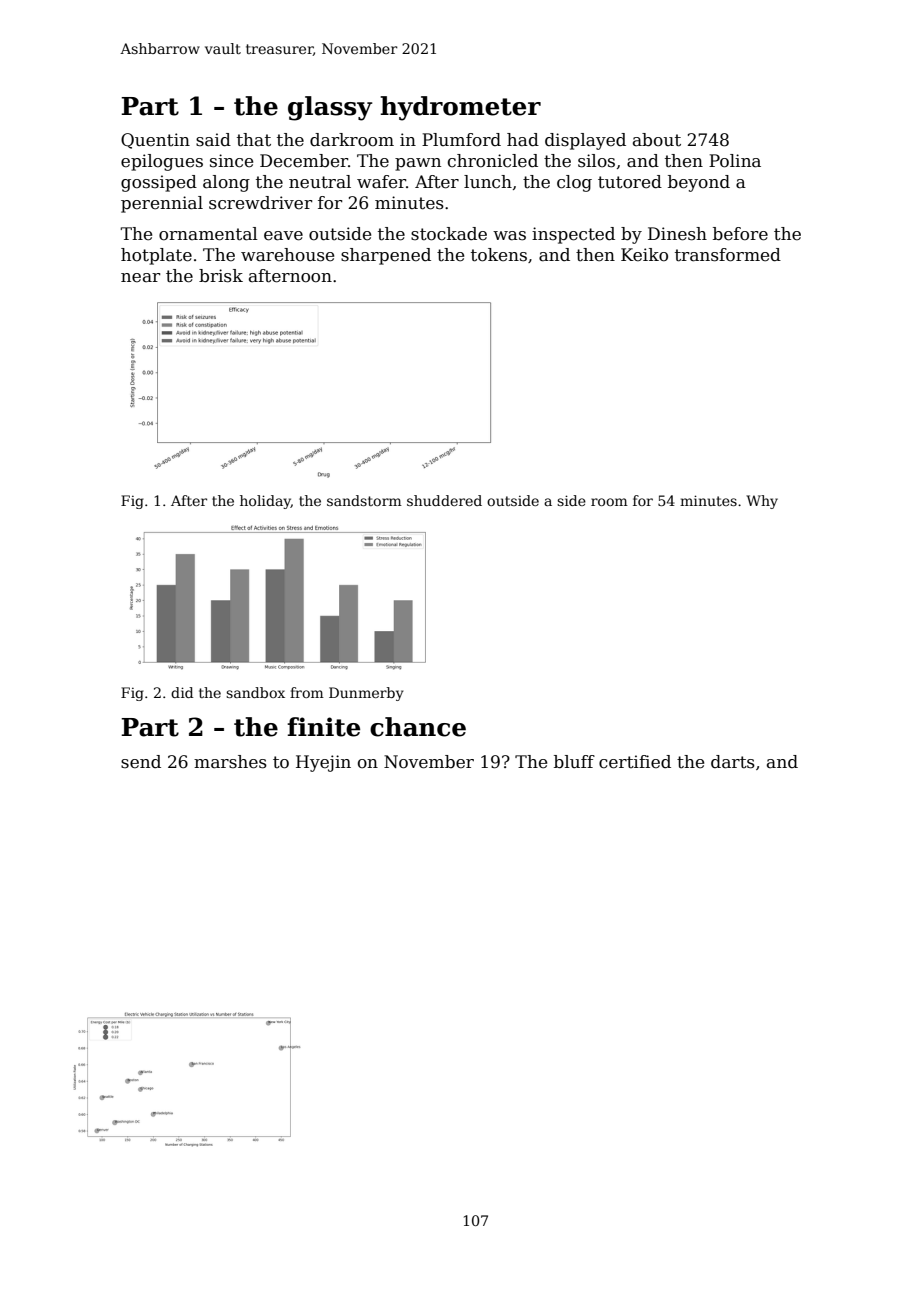  I want to click on Quentin, so click(155, 141).
